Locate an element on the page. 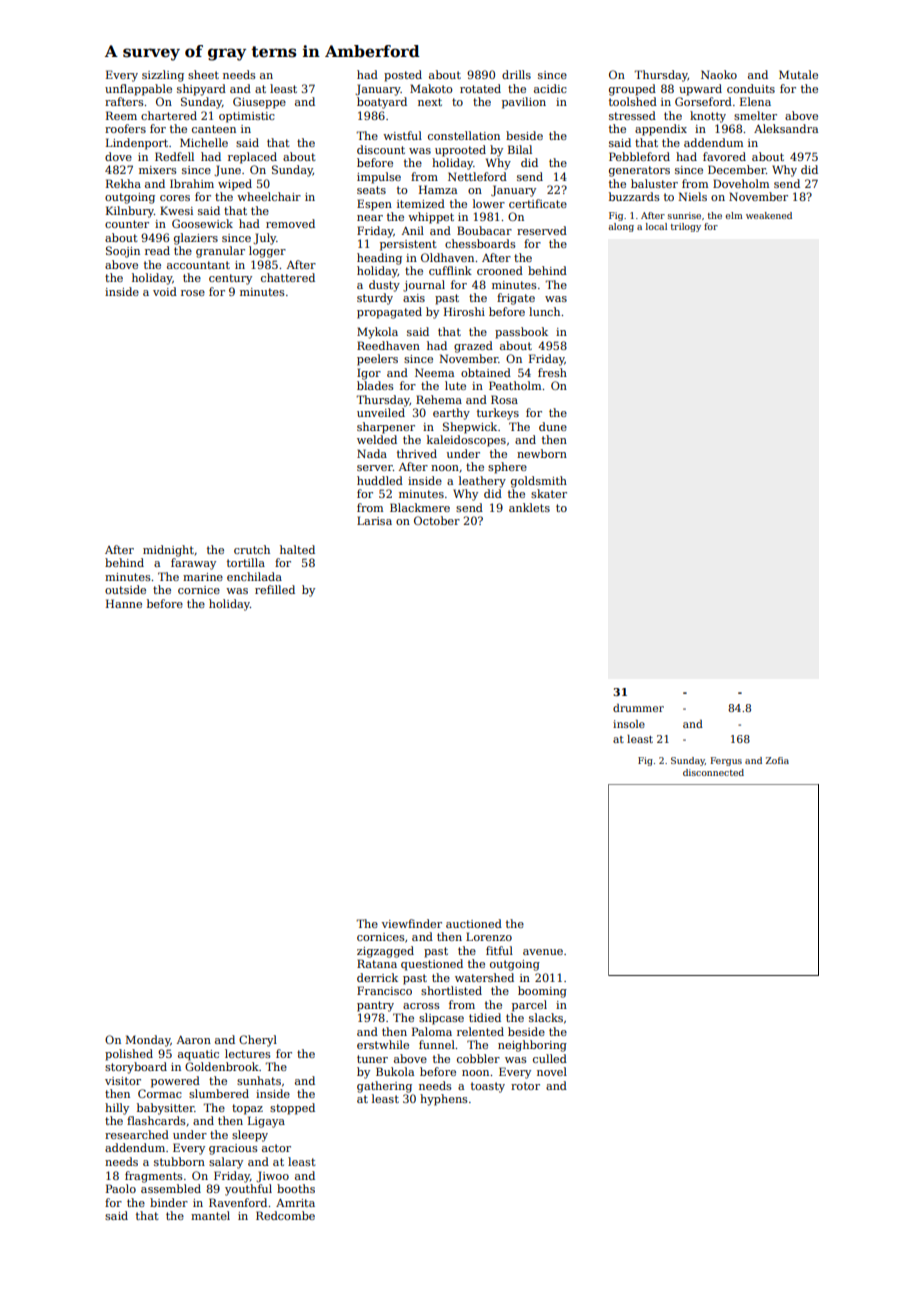 This image has width=924, height=1308. lunch is located at coordinates (544, 311).
